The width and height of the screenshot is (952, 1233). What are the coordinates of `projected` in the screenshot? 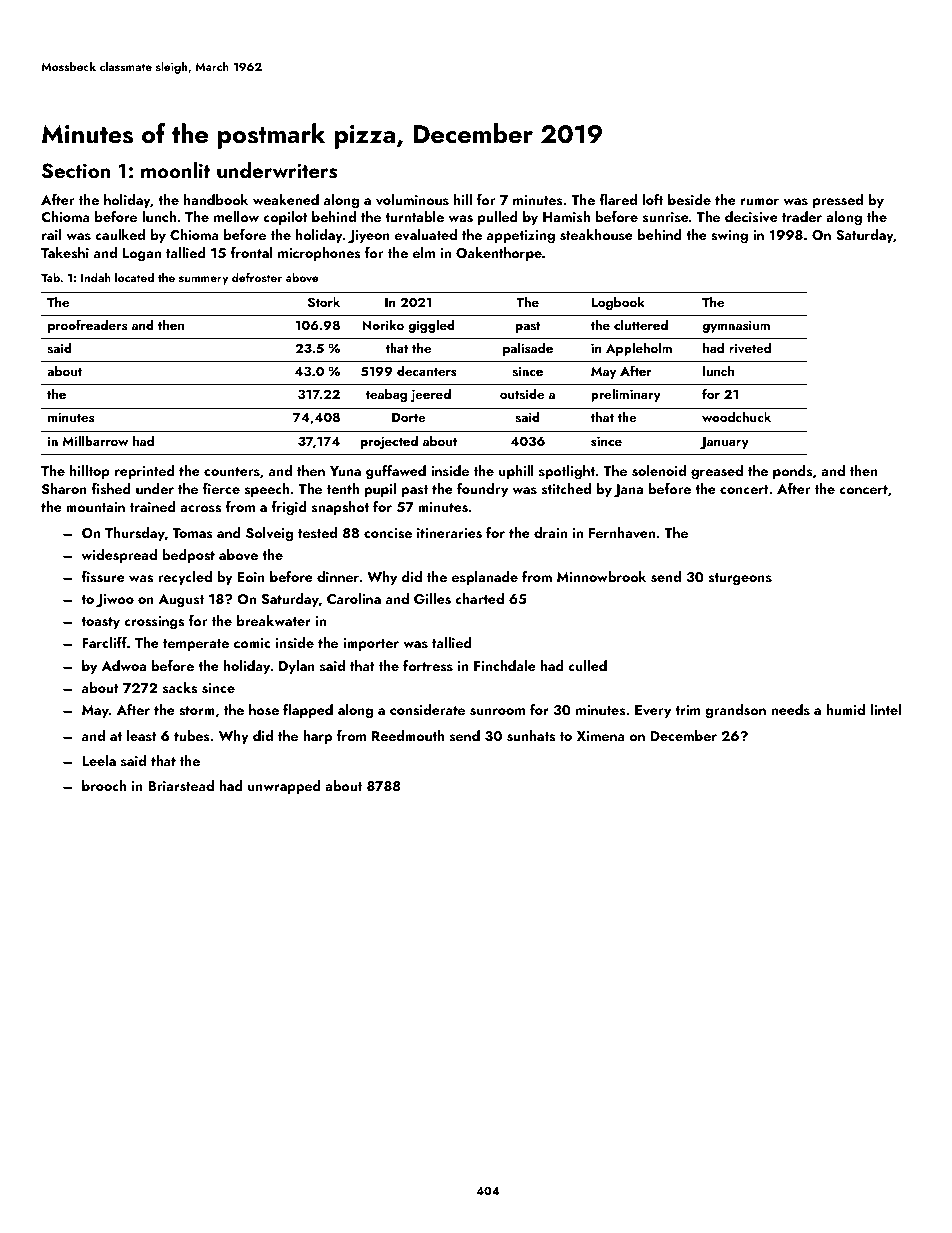 It's located at (389, 442).
